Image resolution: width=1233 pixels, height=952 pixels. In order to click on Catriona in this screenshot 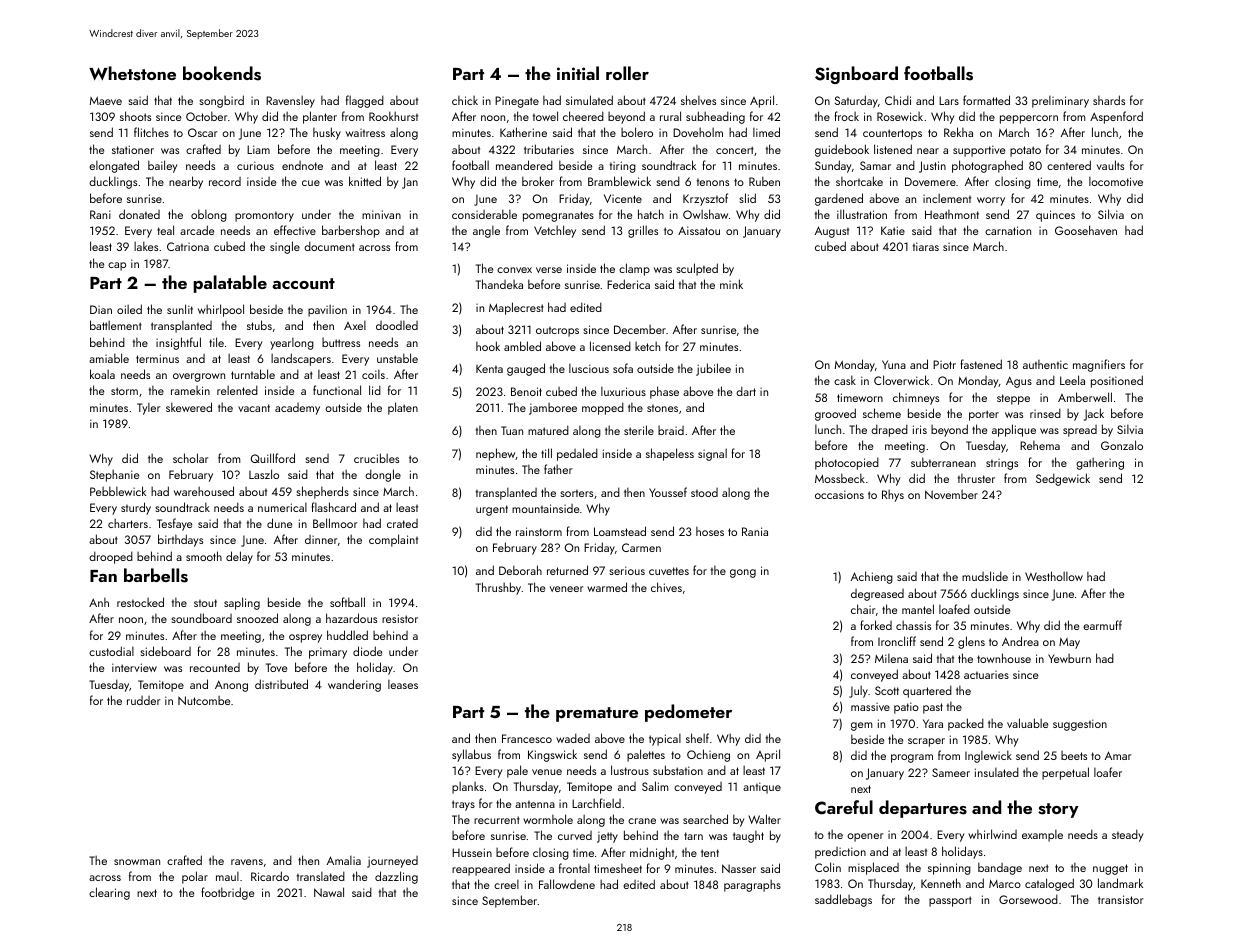, I will do `click(188, 246)`.
